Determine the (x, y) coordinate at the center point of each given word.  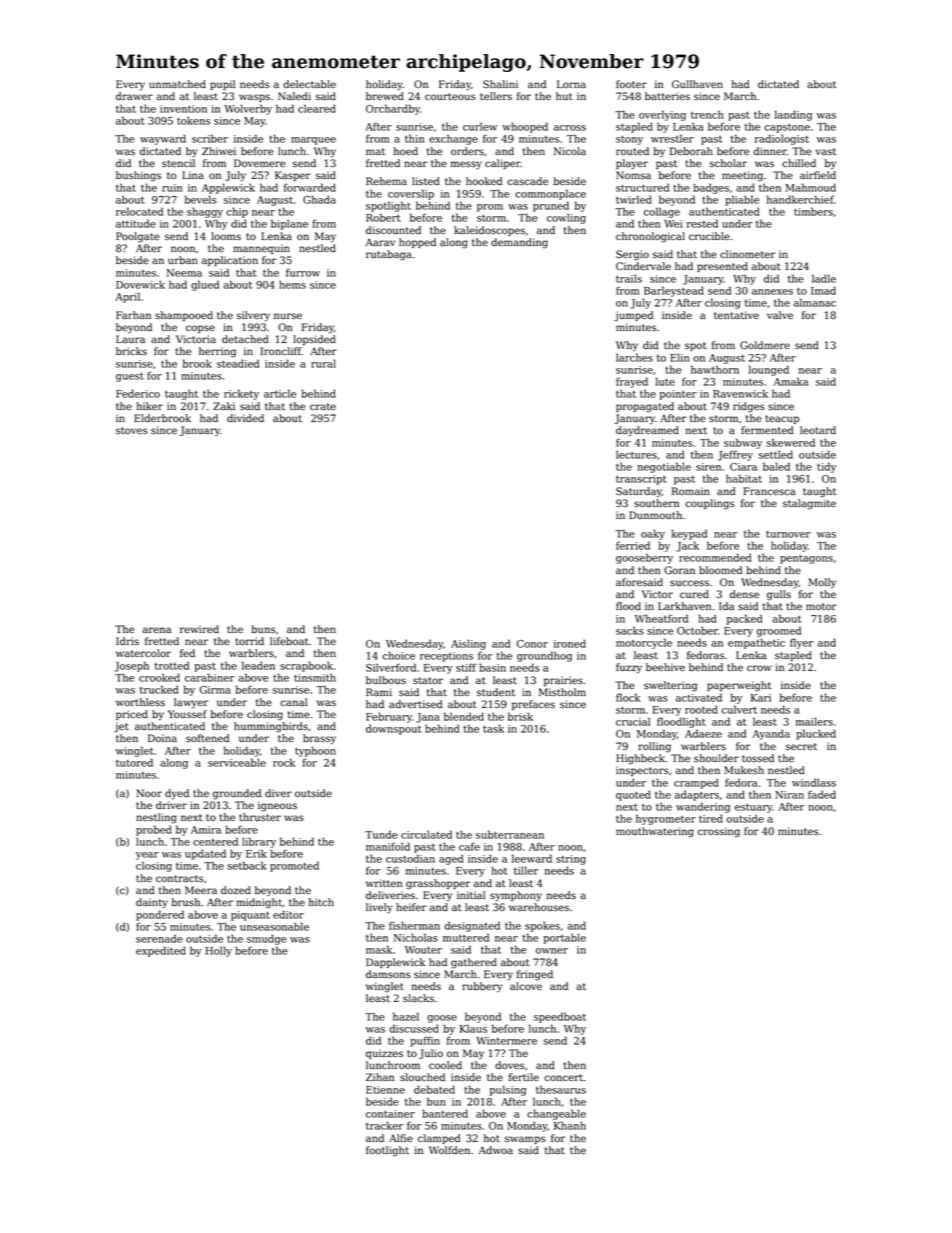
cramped (696, 783)
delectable (309, 84)
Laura (130, 339)
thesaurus (561, 1089)
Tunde (381, 834)
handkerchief (800, 199)
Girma (215, 690)
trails (629, 278)
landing (793, 115)
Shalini (500, 84)
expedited (161, 951)
